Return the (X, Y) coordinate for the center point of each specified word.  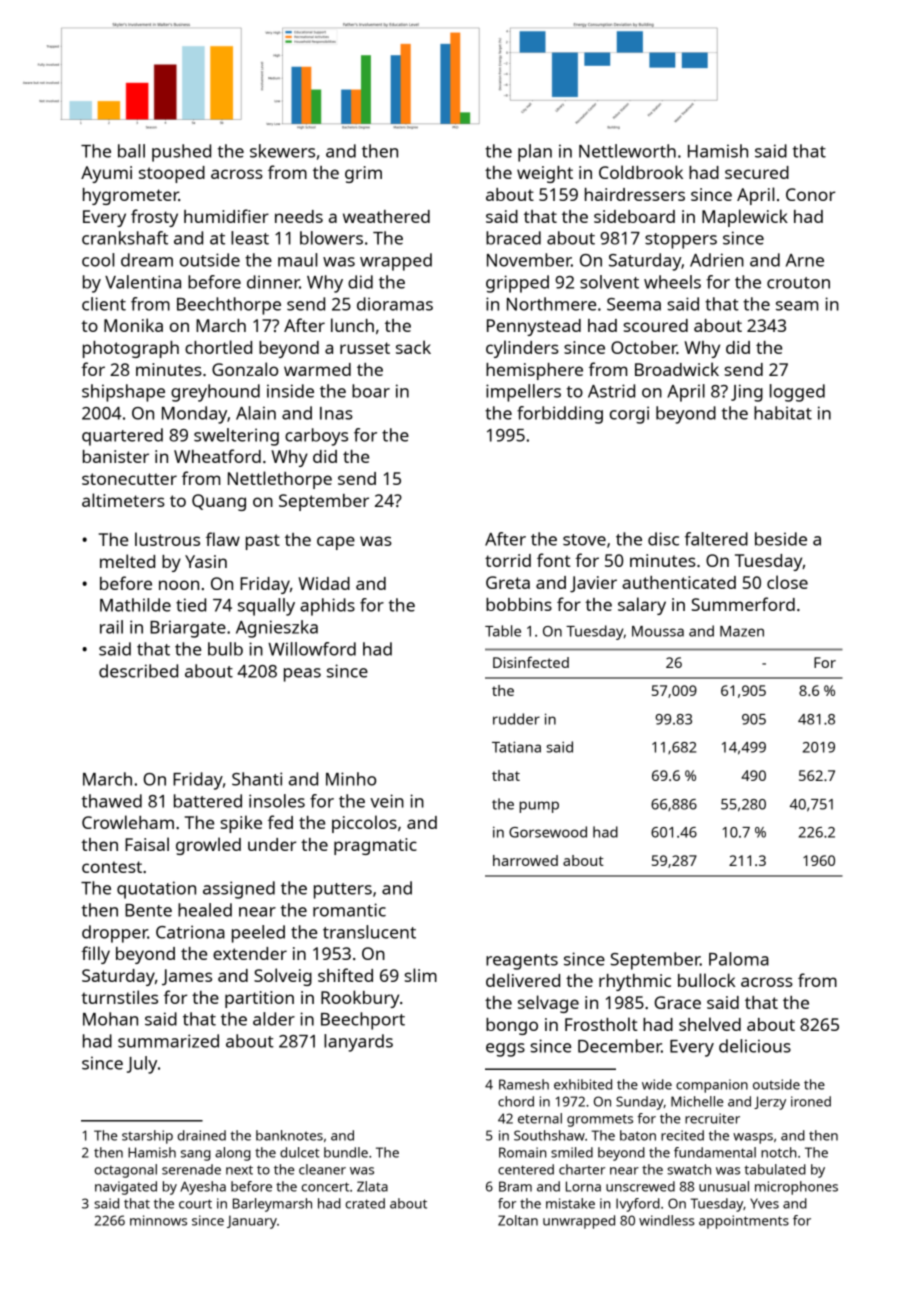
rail (111, 627)
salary (642, 606)
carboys (316, 437)
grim (363, 174)
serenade (191, 1169)
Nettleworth (627, 151)
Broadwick (677, 369)
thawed (112, 801)
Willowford (312, 649)
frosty (154, 218)
